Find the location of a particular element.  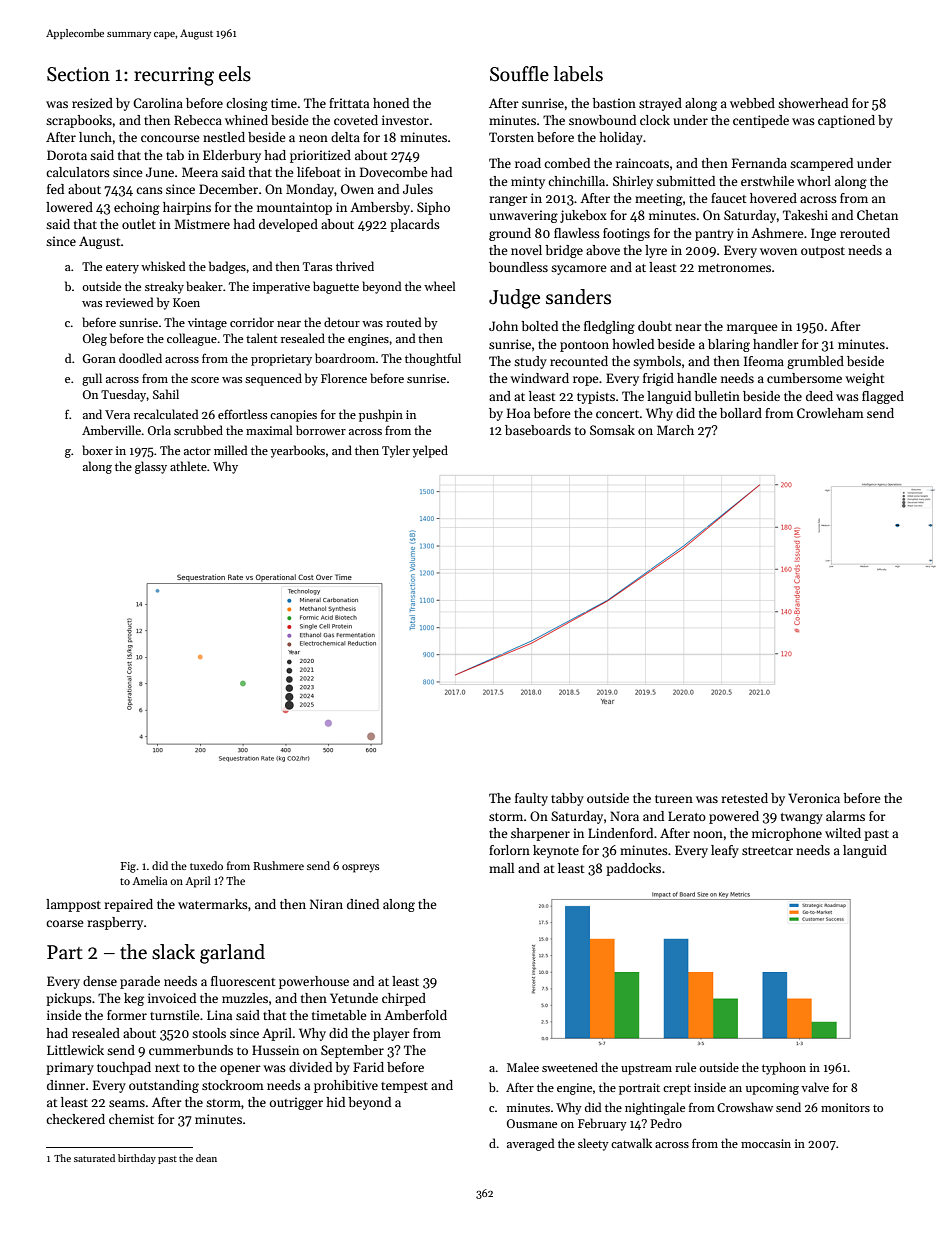

Torsten is located at coordinates (511, 137).
